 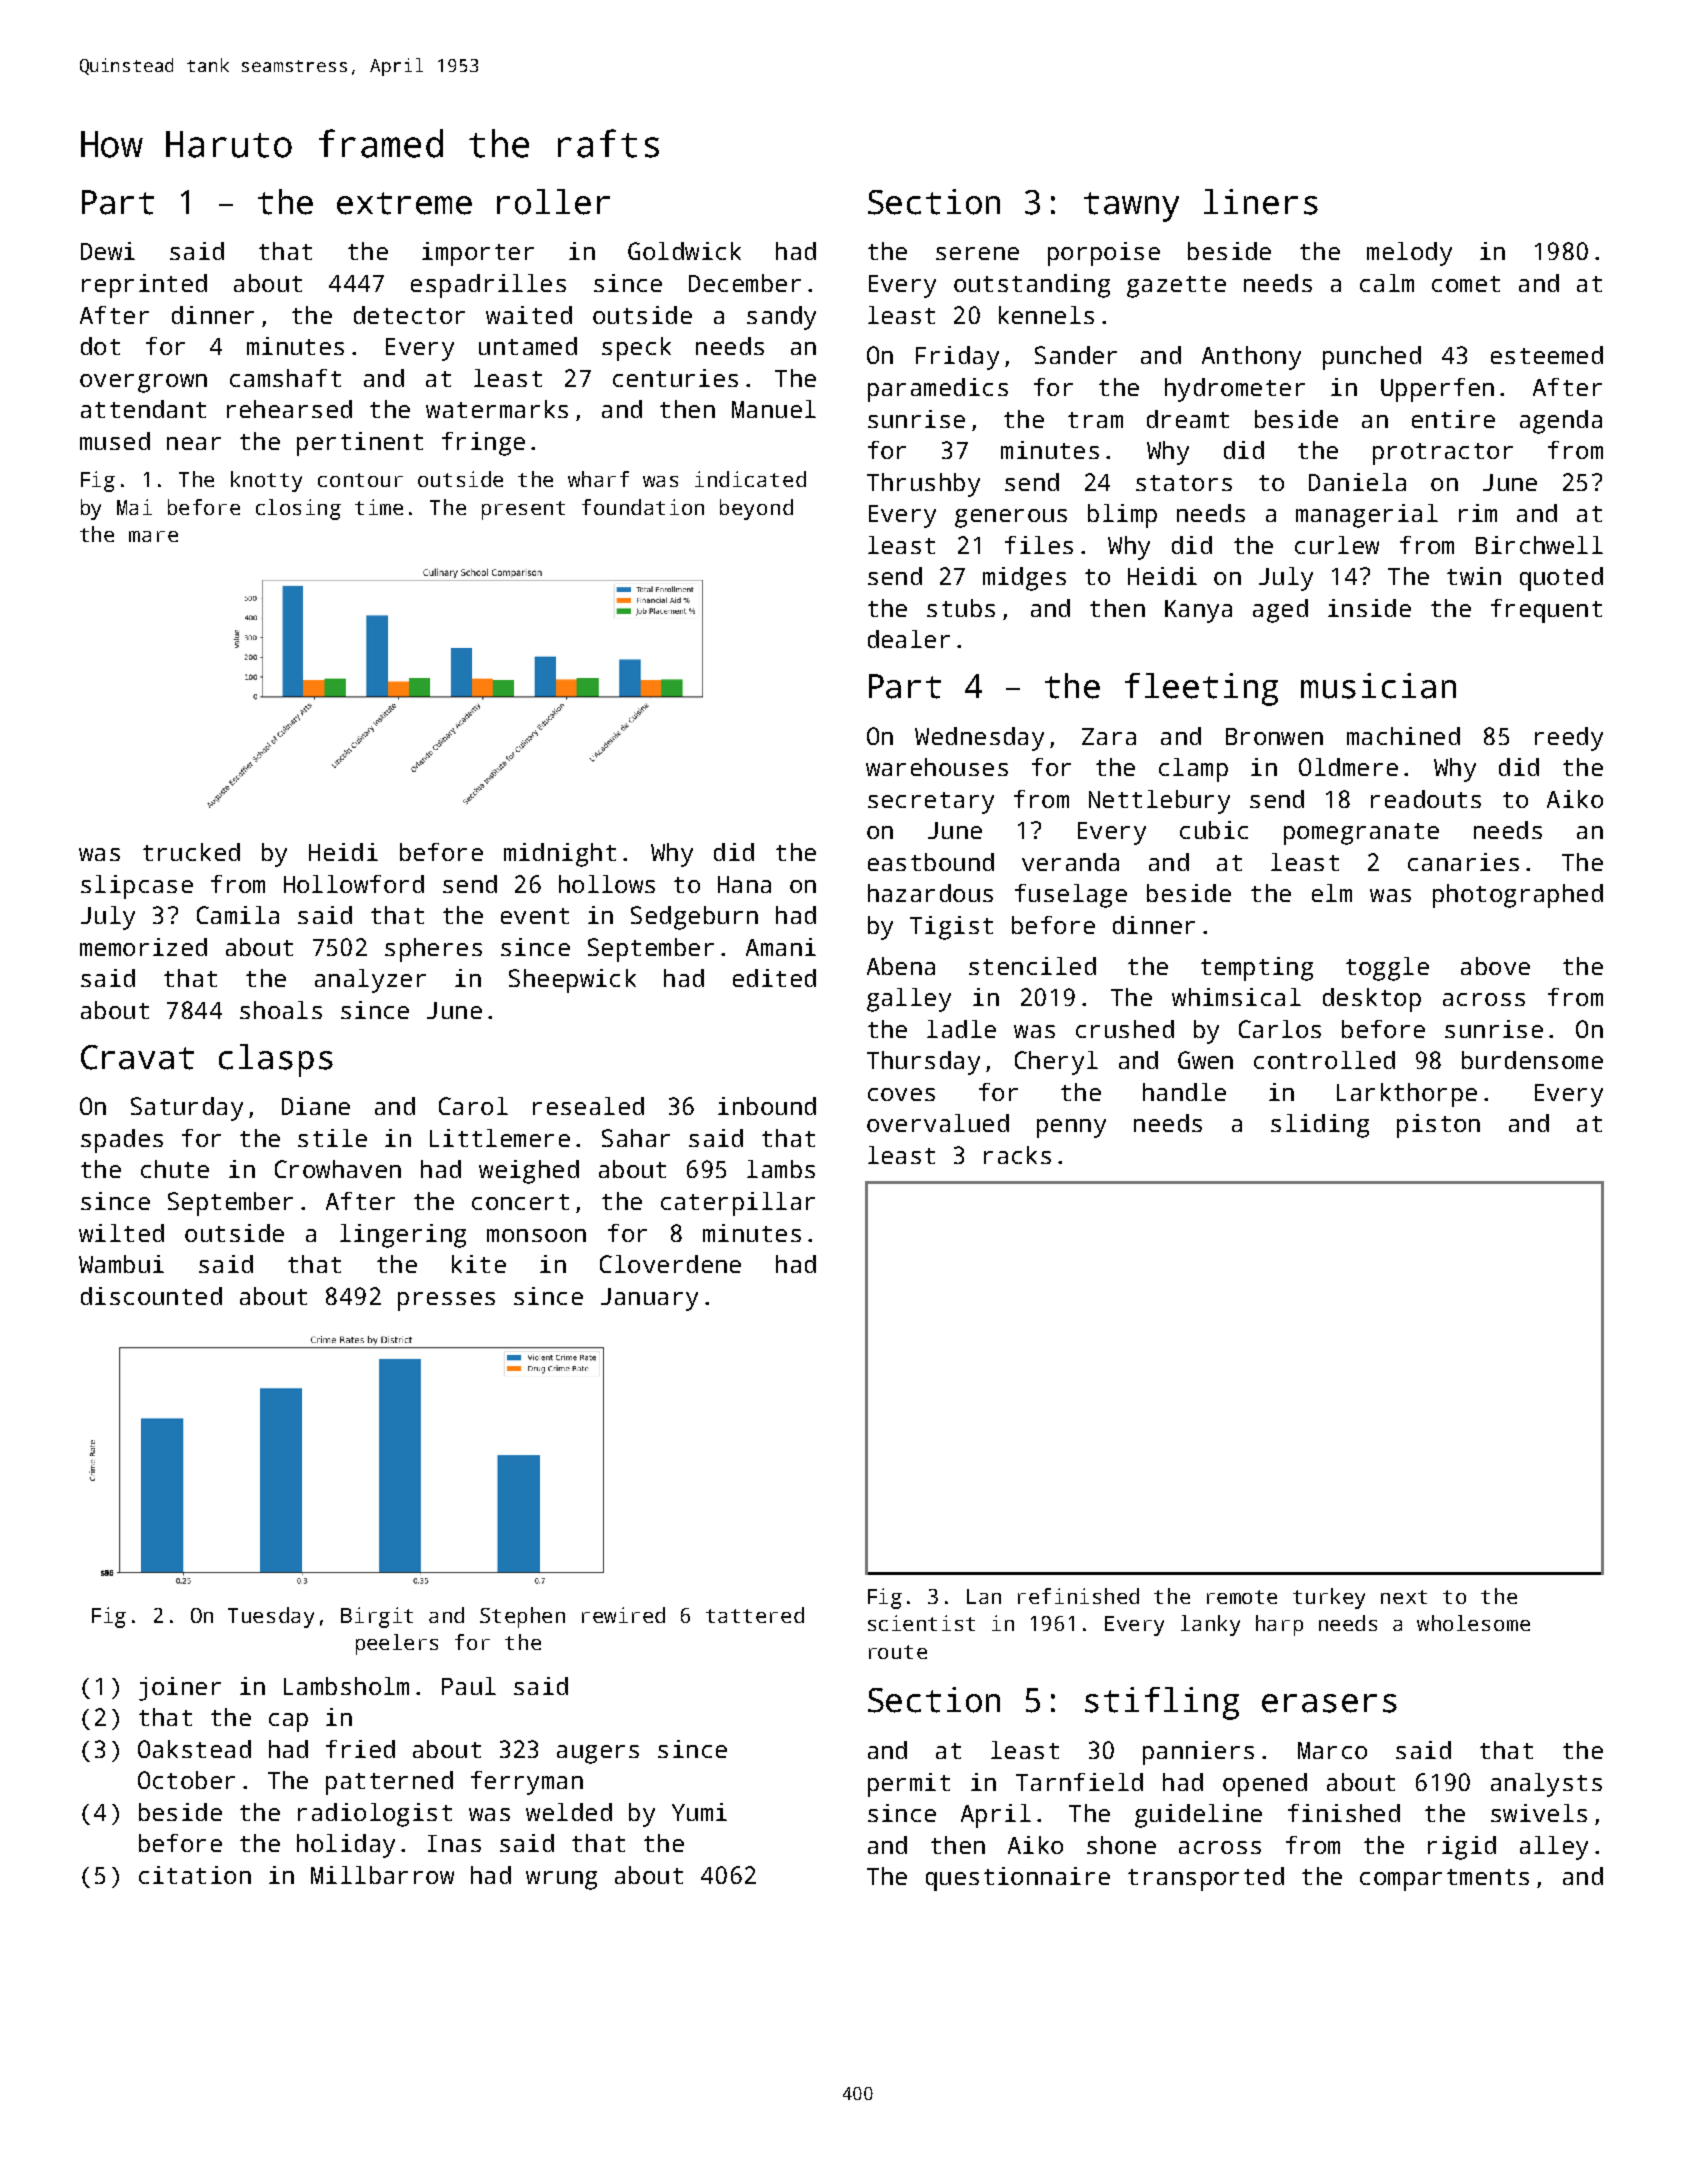 I want to click on Birgit, so click(x=377, y=1617).
